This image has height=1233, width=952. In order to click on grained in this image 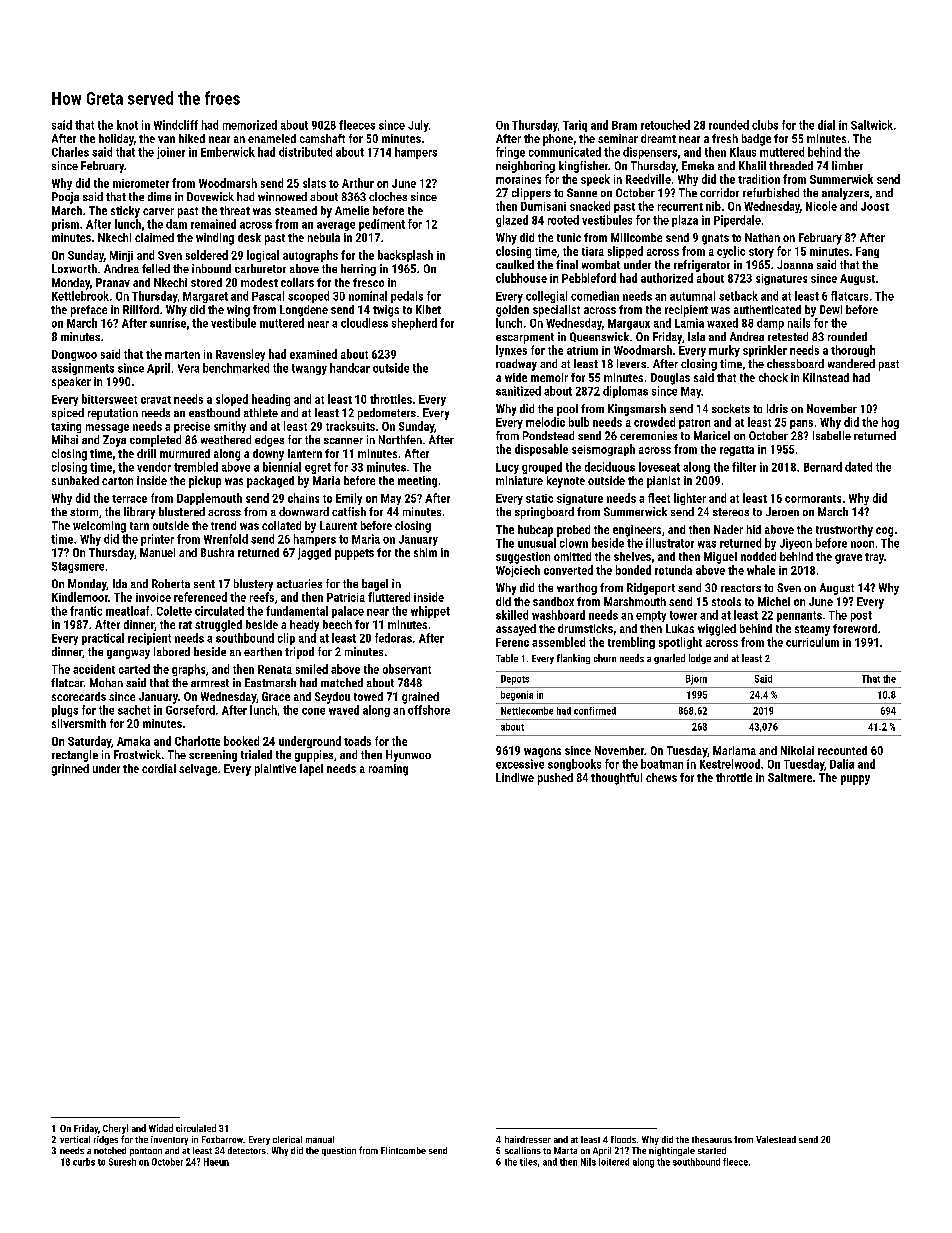, I will do `click(420, 698)`.
